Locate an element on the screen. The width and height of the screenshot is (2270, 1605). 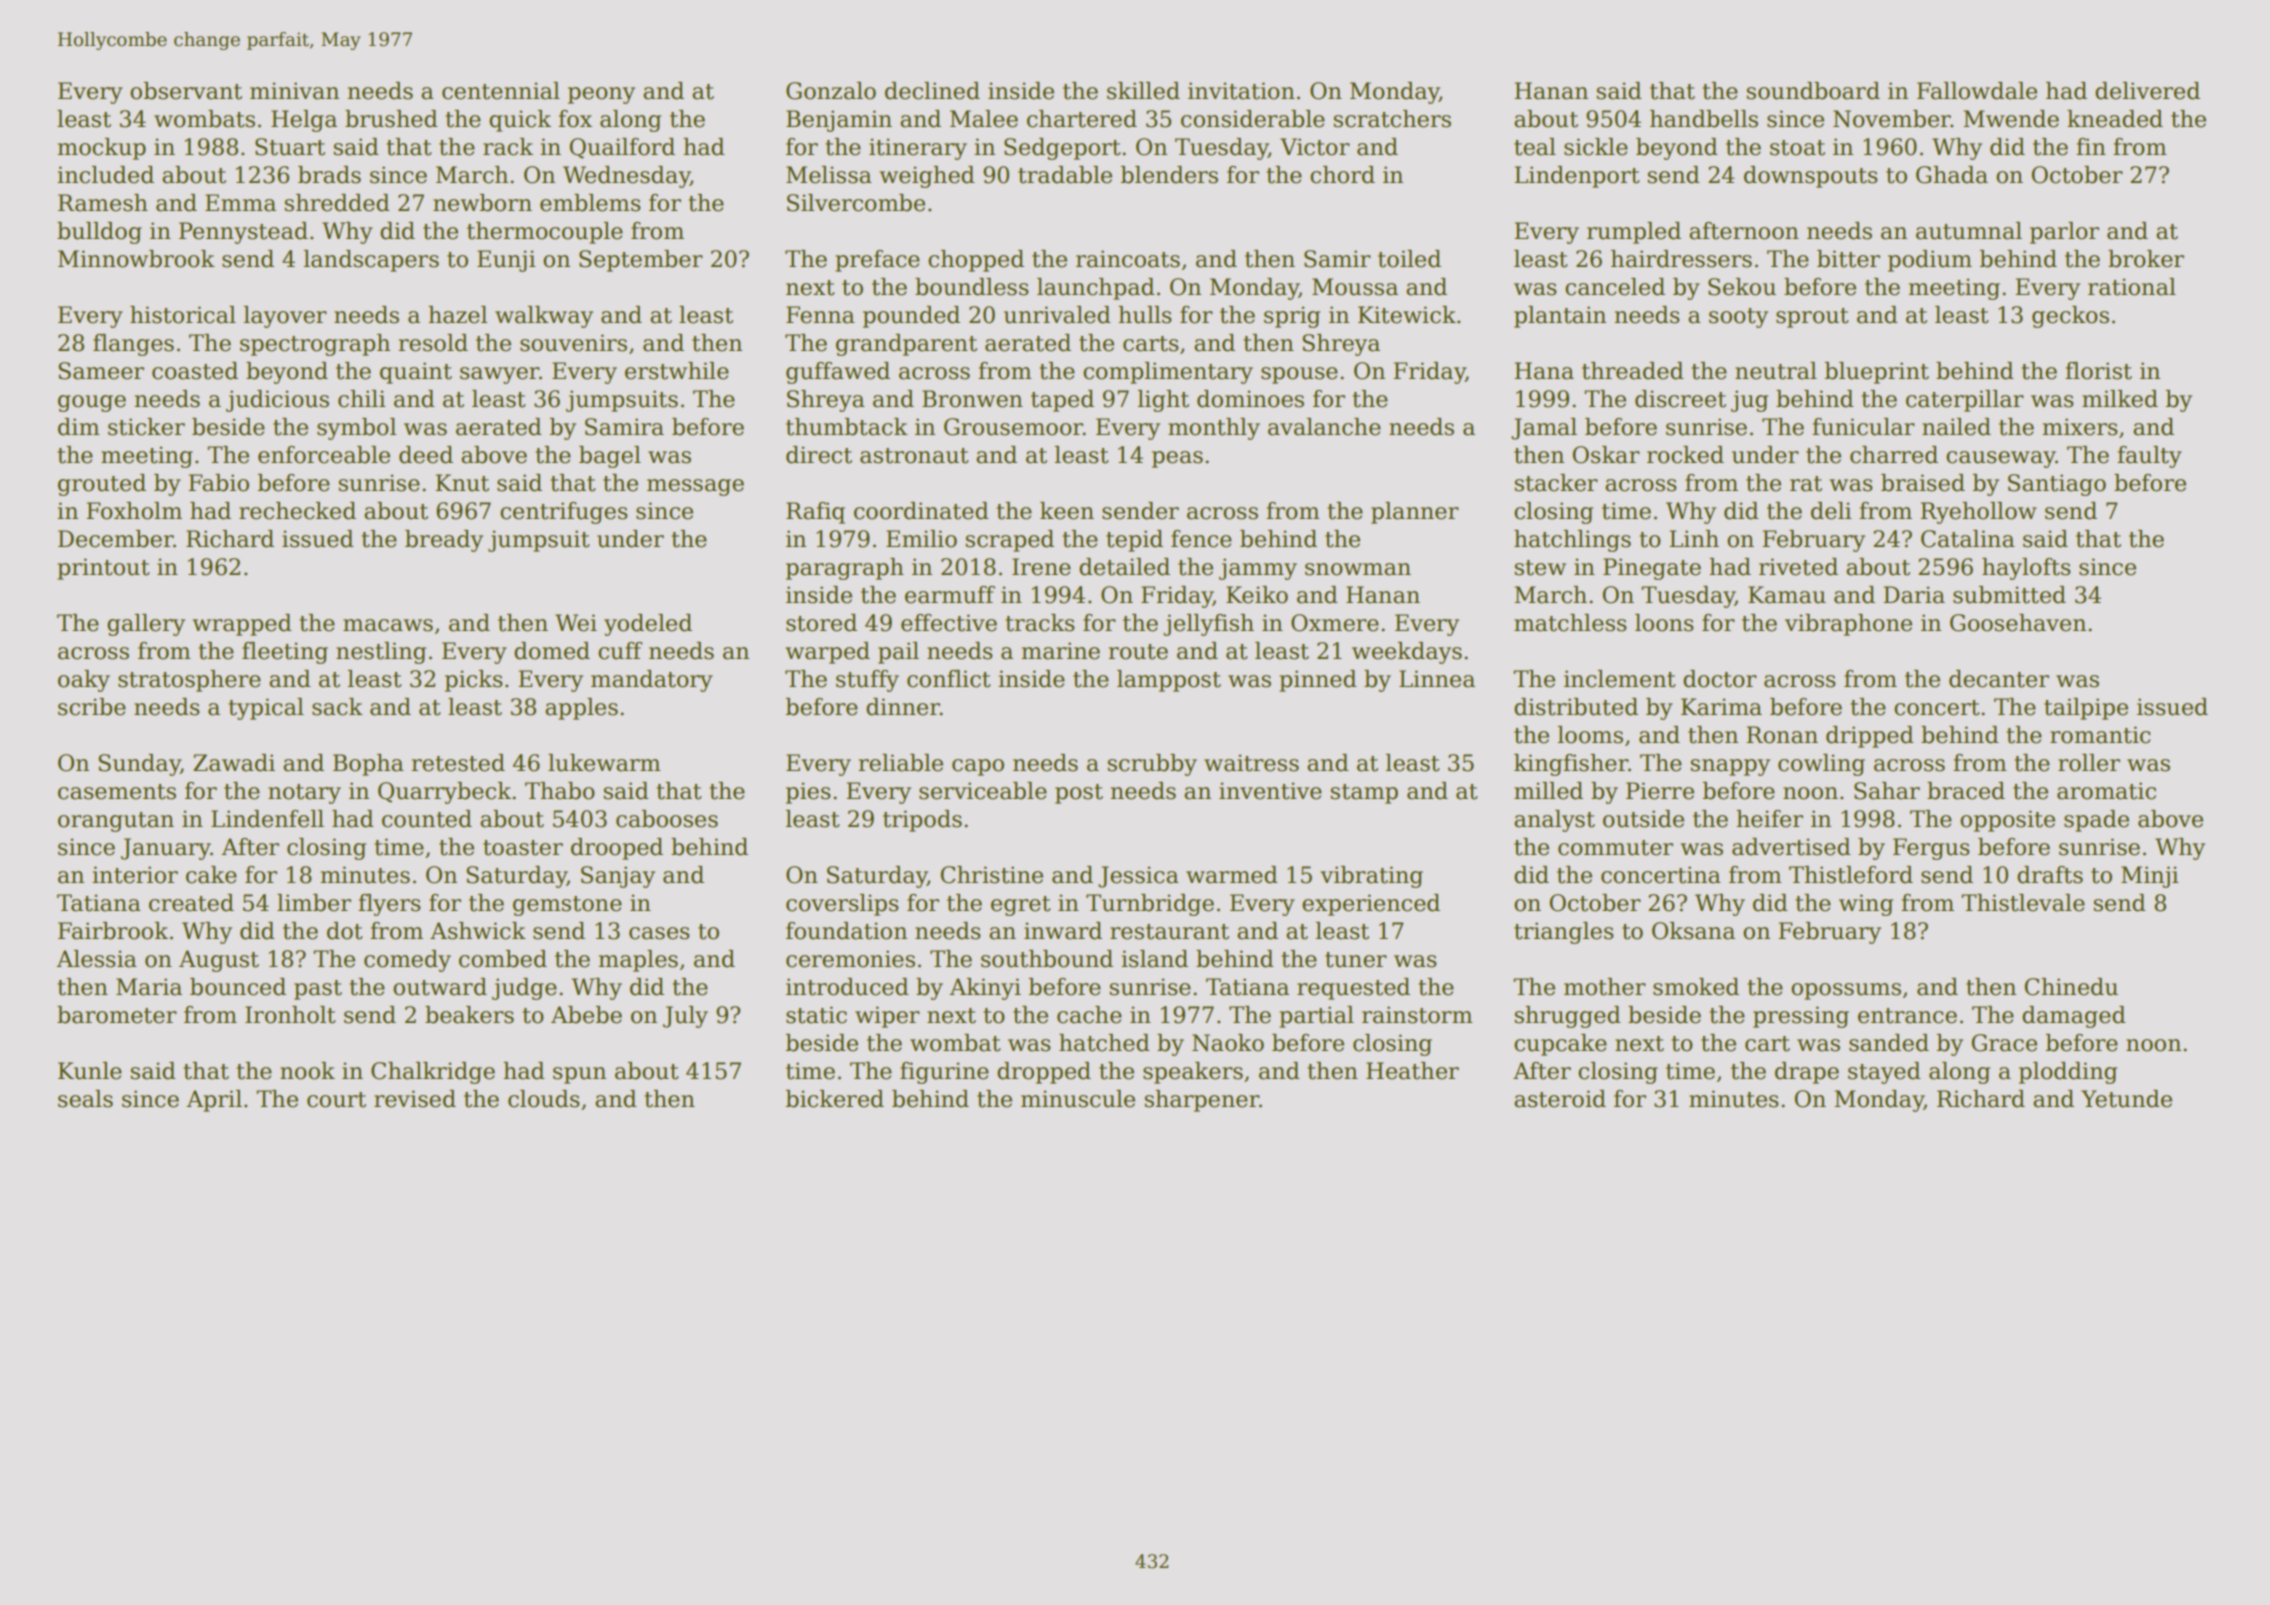
barometer is located at coordinates (117, 1015).
